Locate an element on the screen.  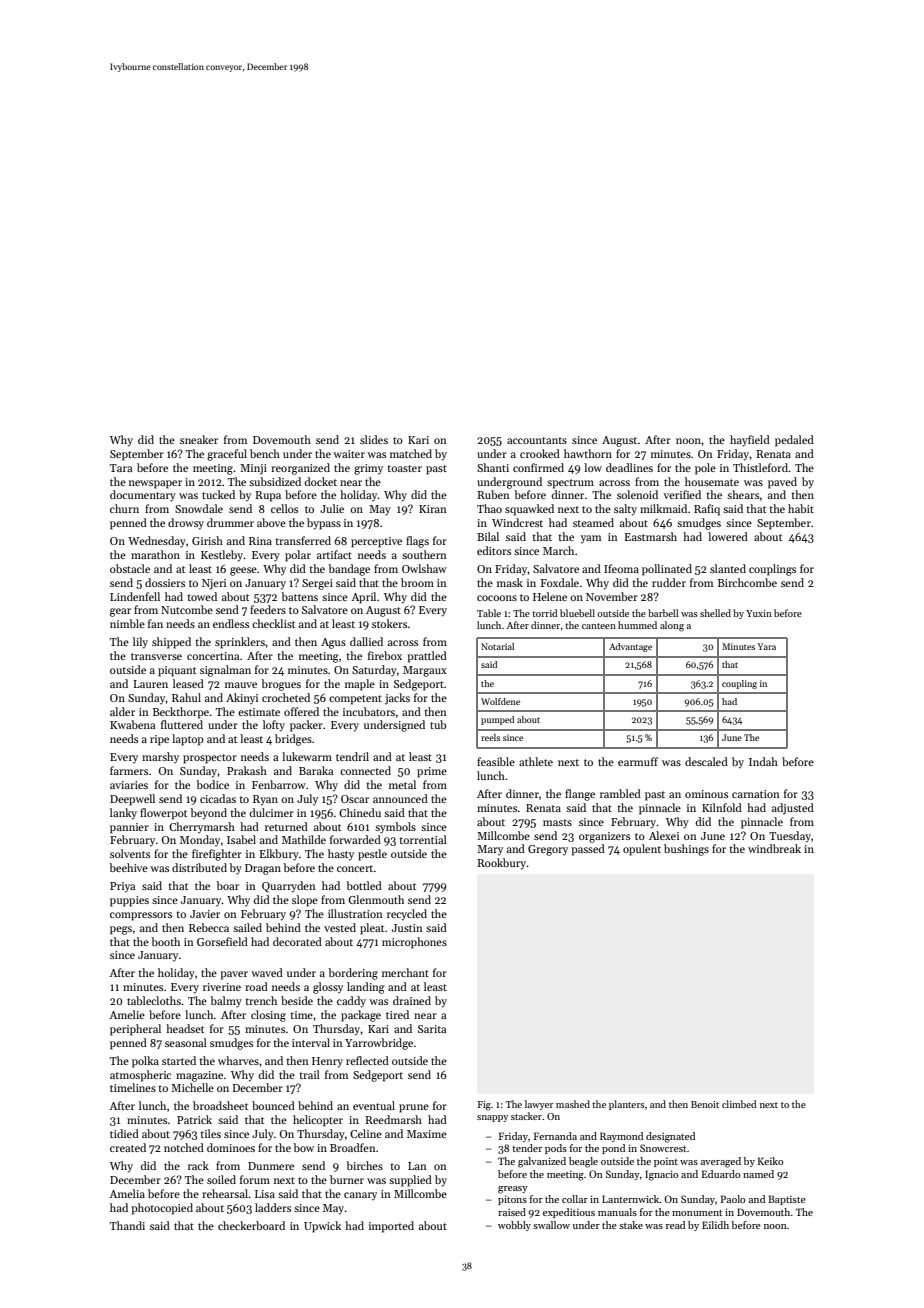
Prakash is located at coordinates (247, 770).
